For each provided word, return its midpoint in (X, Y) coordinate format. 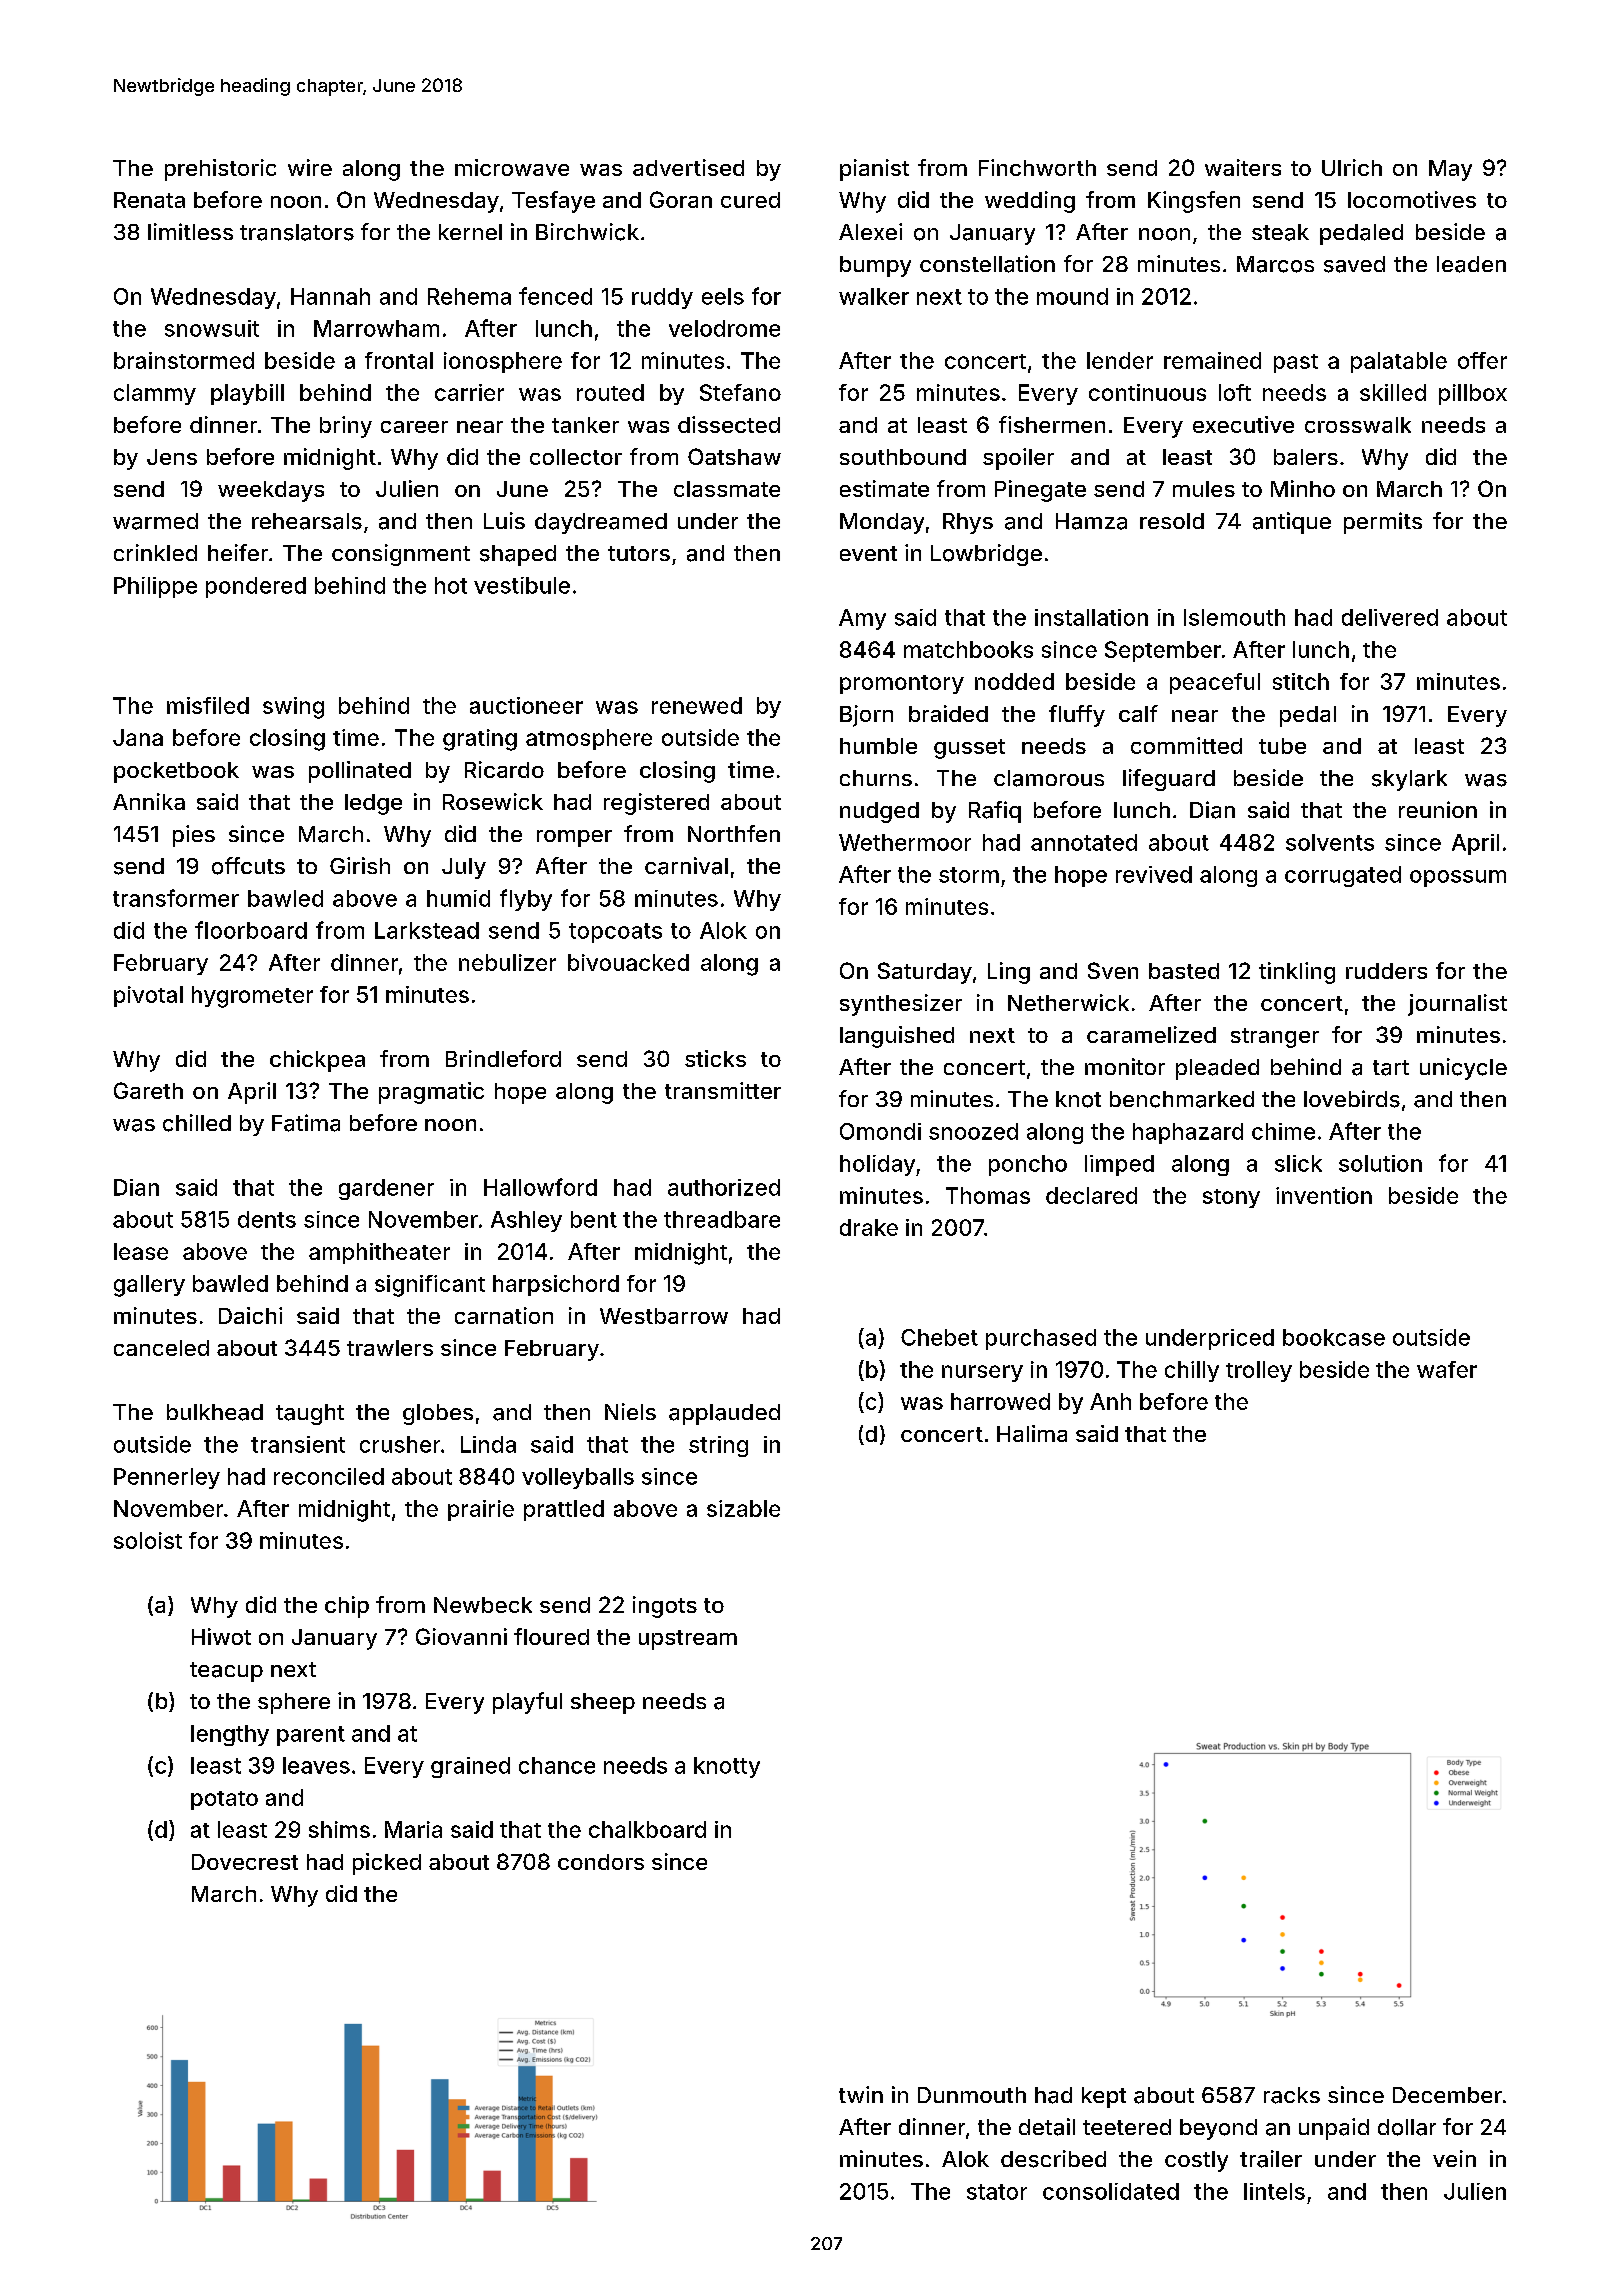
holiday (877, 1165)
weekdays (271, 491)
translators (297, 232)
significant (430, 1286)
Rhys (968, 523)
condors (601, 1862)
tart (1391, 1068)
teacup (226, 1672)
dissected (729, 424)
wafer (1447, 1369)
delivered (1390, 617)
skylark (1409, 780)
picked (387, 1864)
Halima (1032, 1433)
